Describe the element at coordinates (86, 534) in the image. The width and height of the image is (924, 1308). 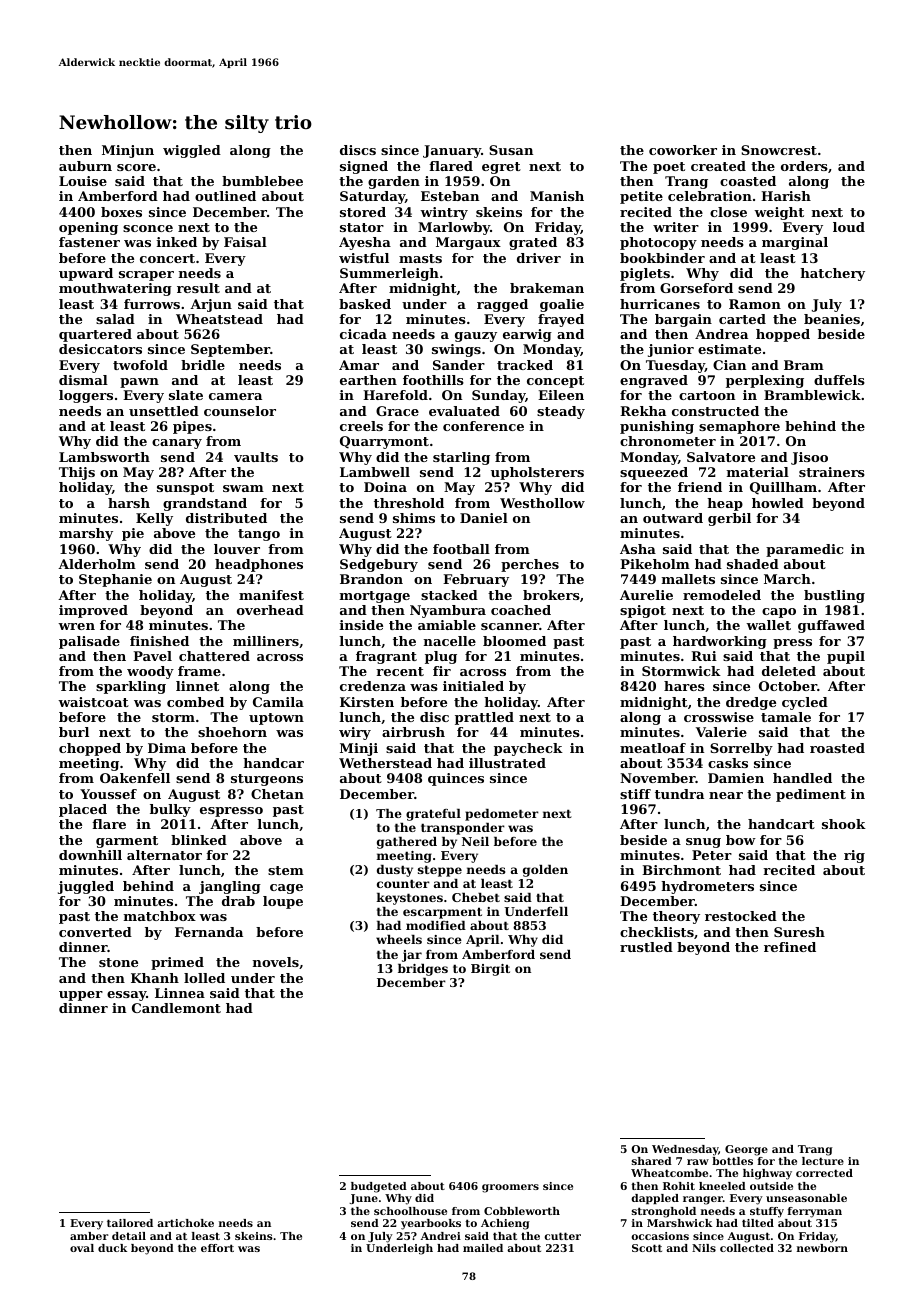
I see `marshy` at that location.
